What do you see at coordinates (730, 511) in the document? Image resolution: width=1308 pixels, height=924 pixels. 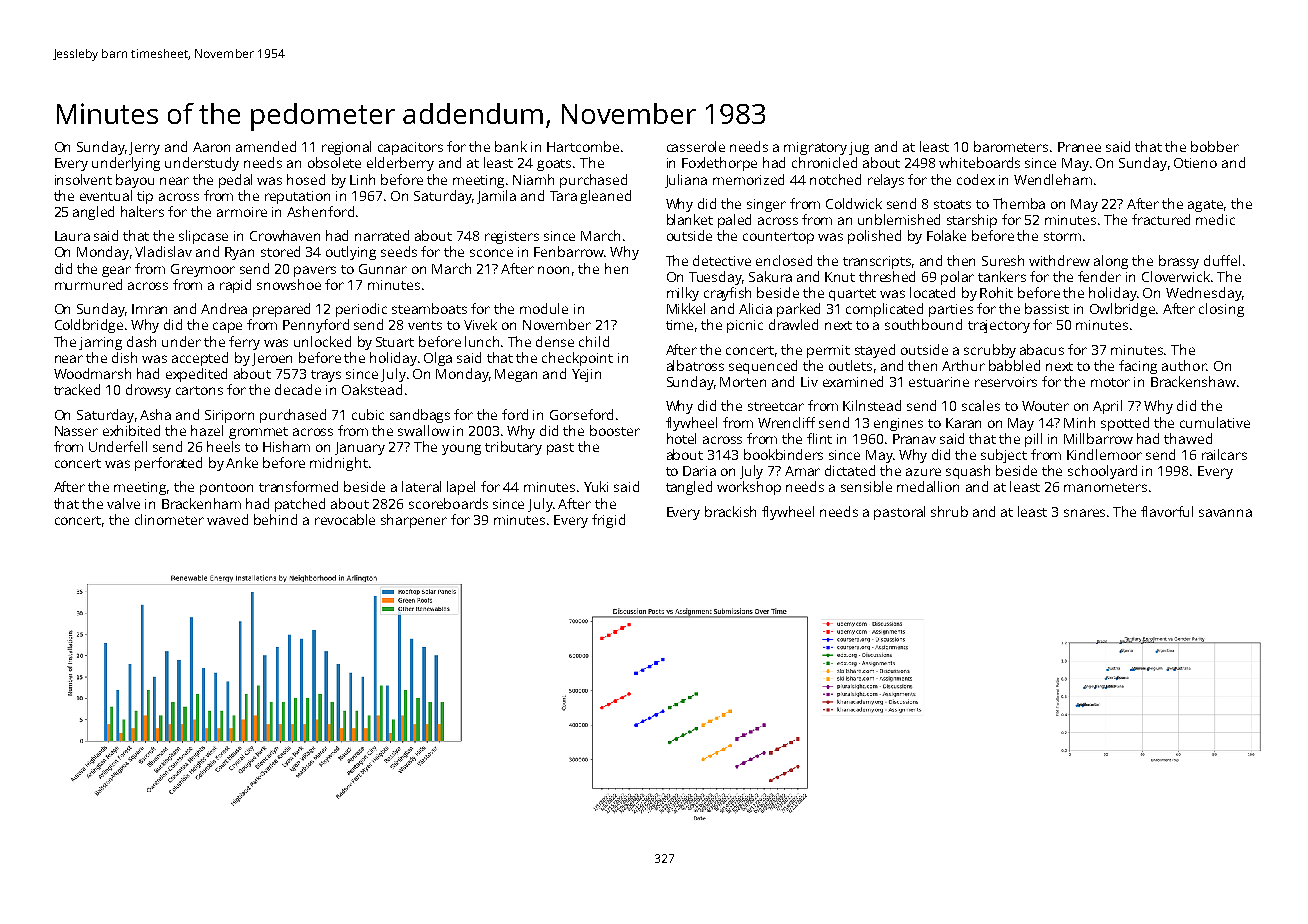 I see `brackish` at bounding box center [730, 511].
